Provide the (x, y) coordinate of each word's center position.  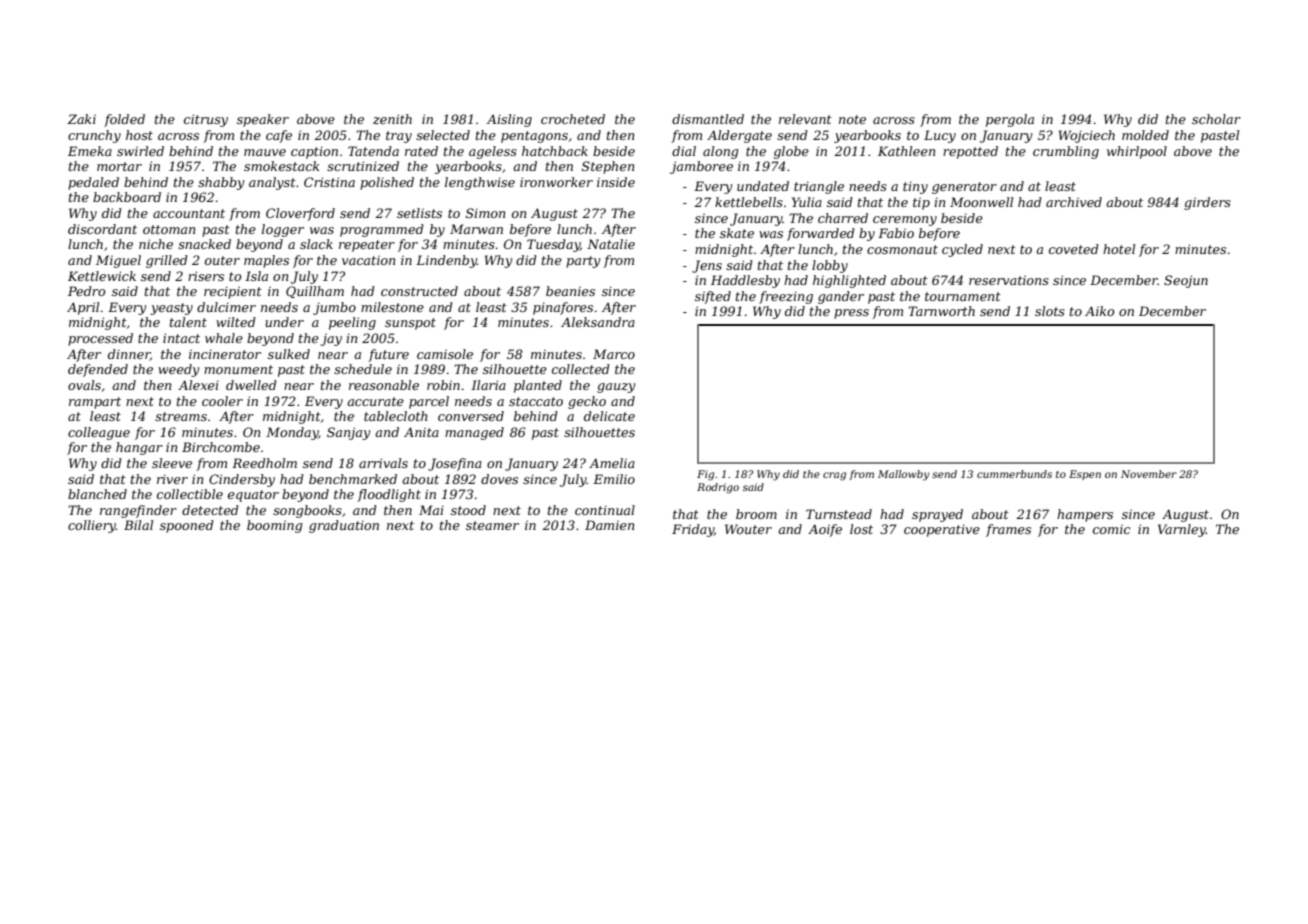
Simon (485, 213)
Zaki (82, 119)
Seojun (1186, 281)
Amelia (612, 463)
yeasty (171, 309)
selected (443, 135)
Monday (292, 433)
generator (964, 188)
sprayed (937, 515)
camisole (445, 354)
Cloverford (300, 214)
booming (274, 526)
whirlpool (1137, 152)
